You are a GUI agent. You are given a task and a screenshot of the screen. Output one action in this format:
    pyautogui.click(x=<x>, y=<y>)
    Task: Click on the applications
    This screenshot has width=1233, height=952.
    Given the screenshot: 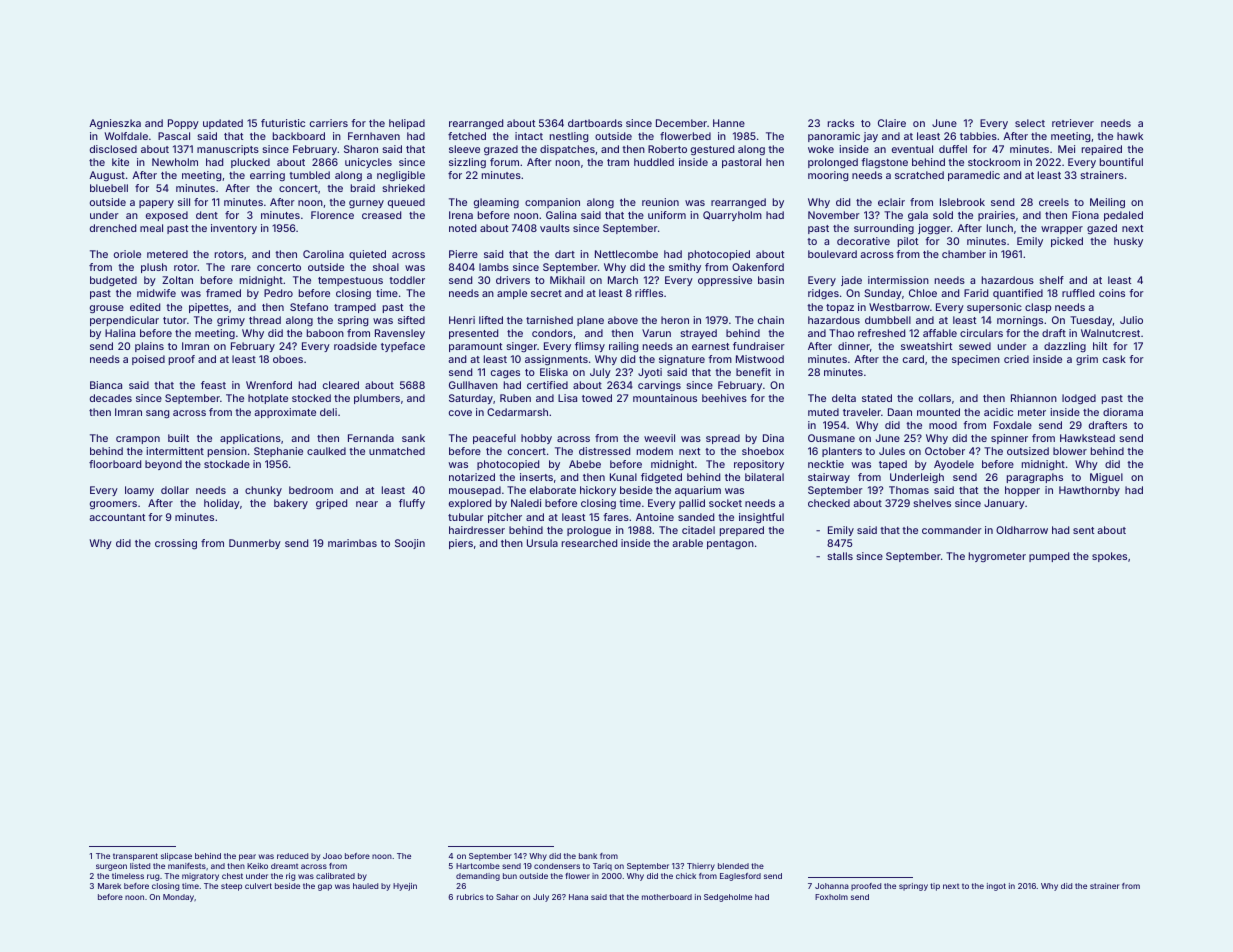 What is the action you would take?
    pyautogui.click(x=250, y=439)
